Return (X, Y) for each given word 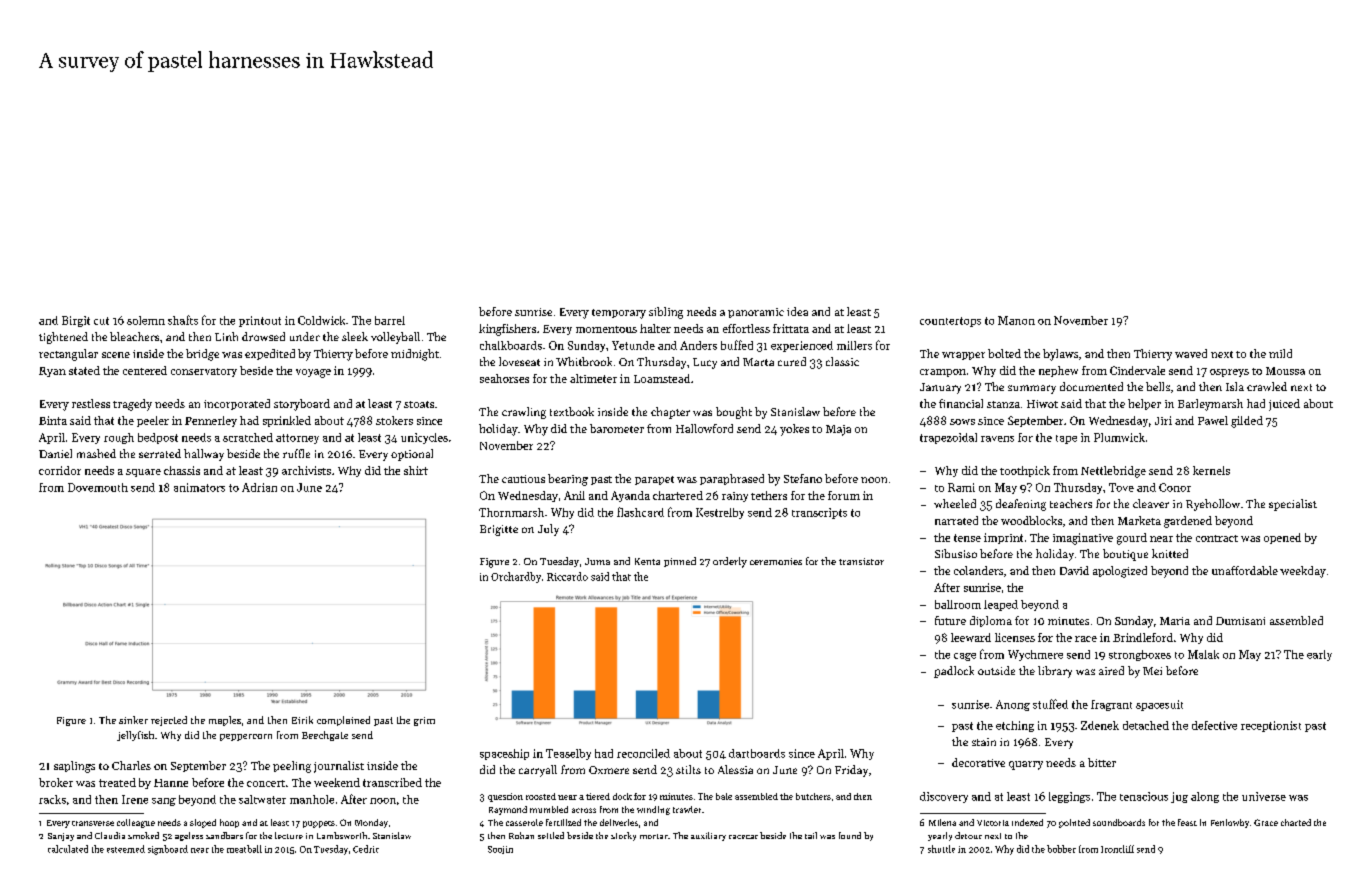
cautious (523, 479)
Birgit (76, 321)
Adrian (259, 487)
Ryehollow (1213, 505)
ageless (189, 836)
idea (797, 311)
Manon (1016, 320)
